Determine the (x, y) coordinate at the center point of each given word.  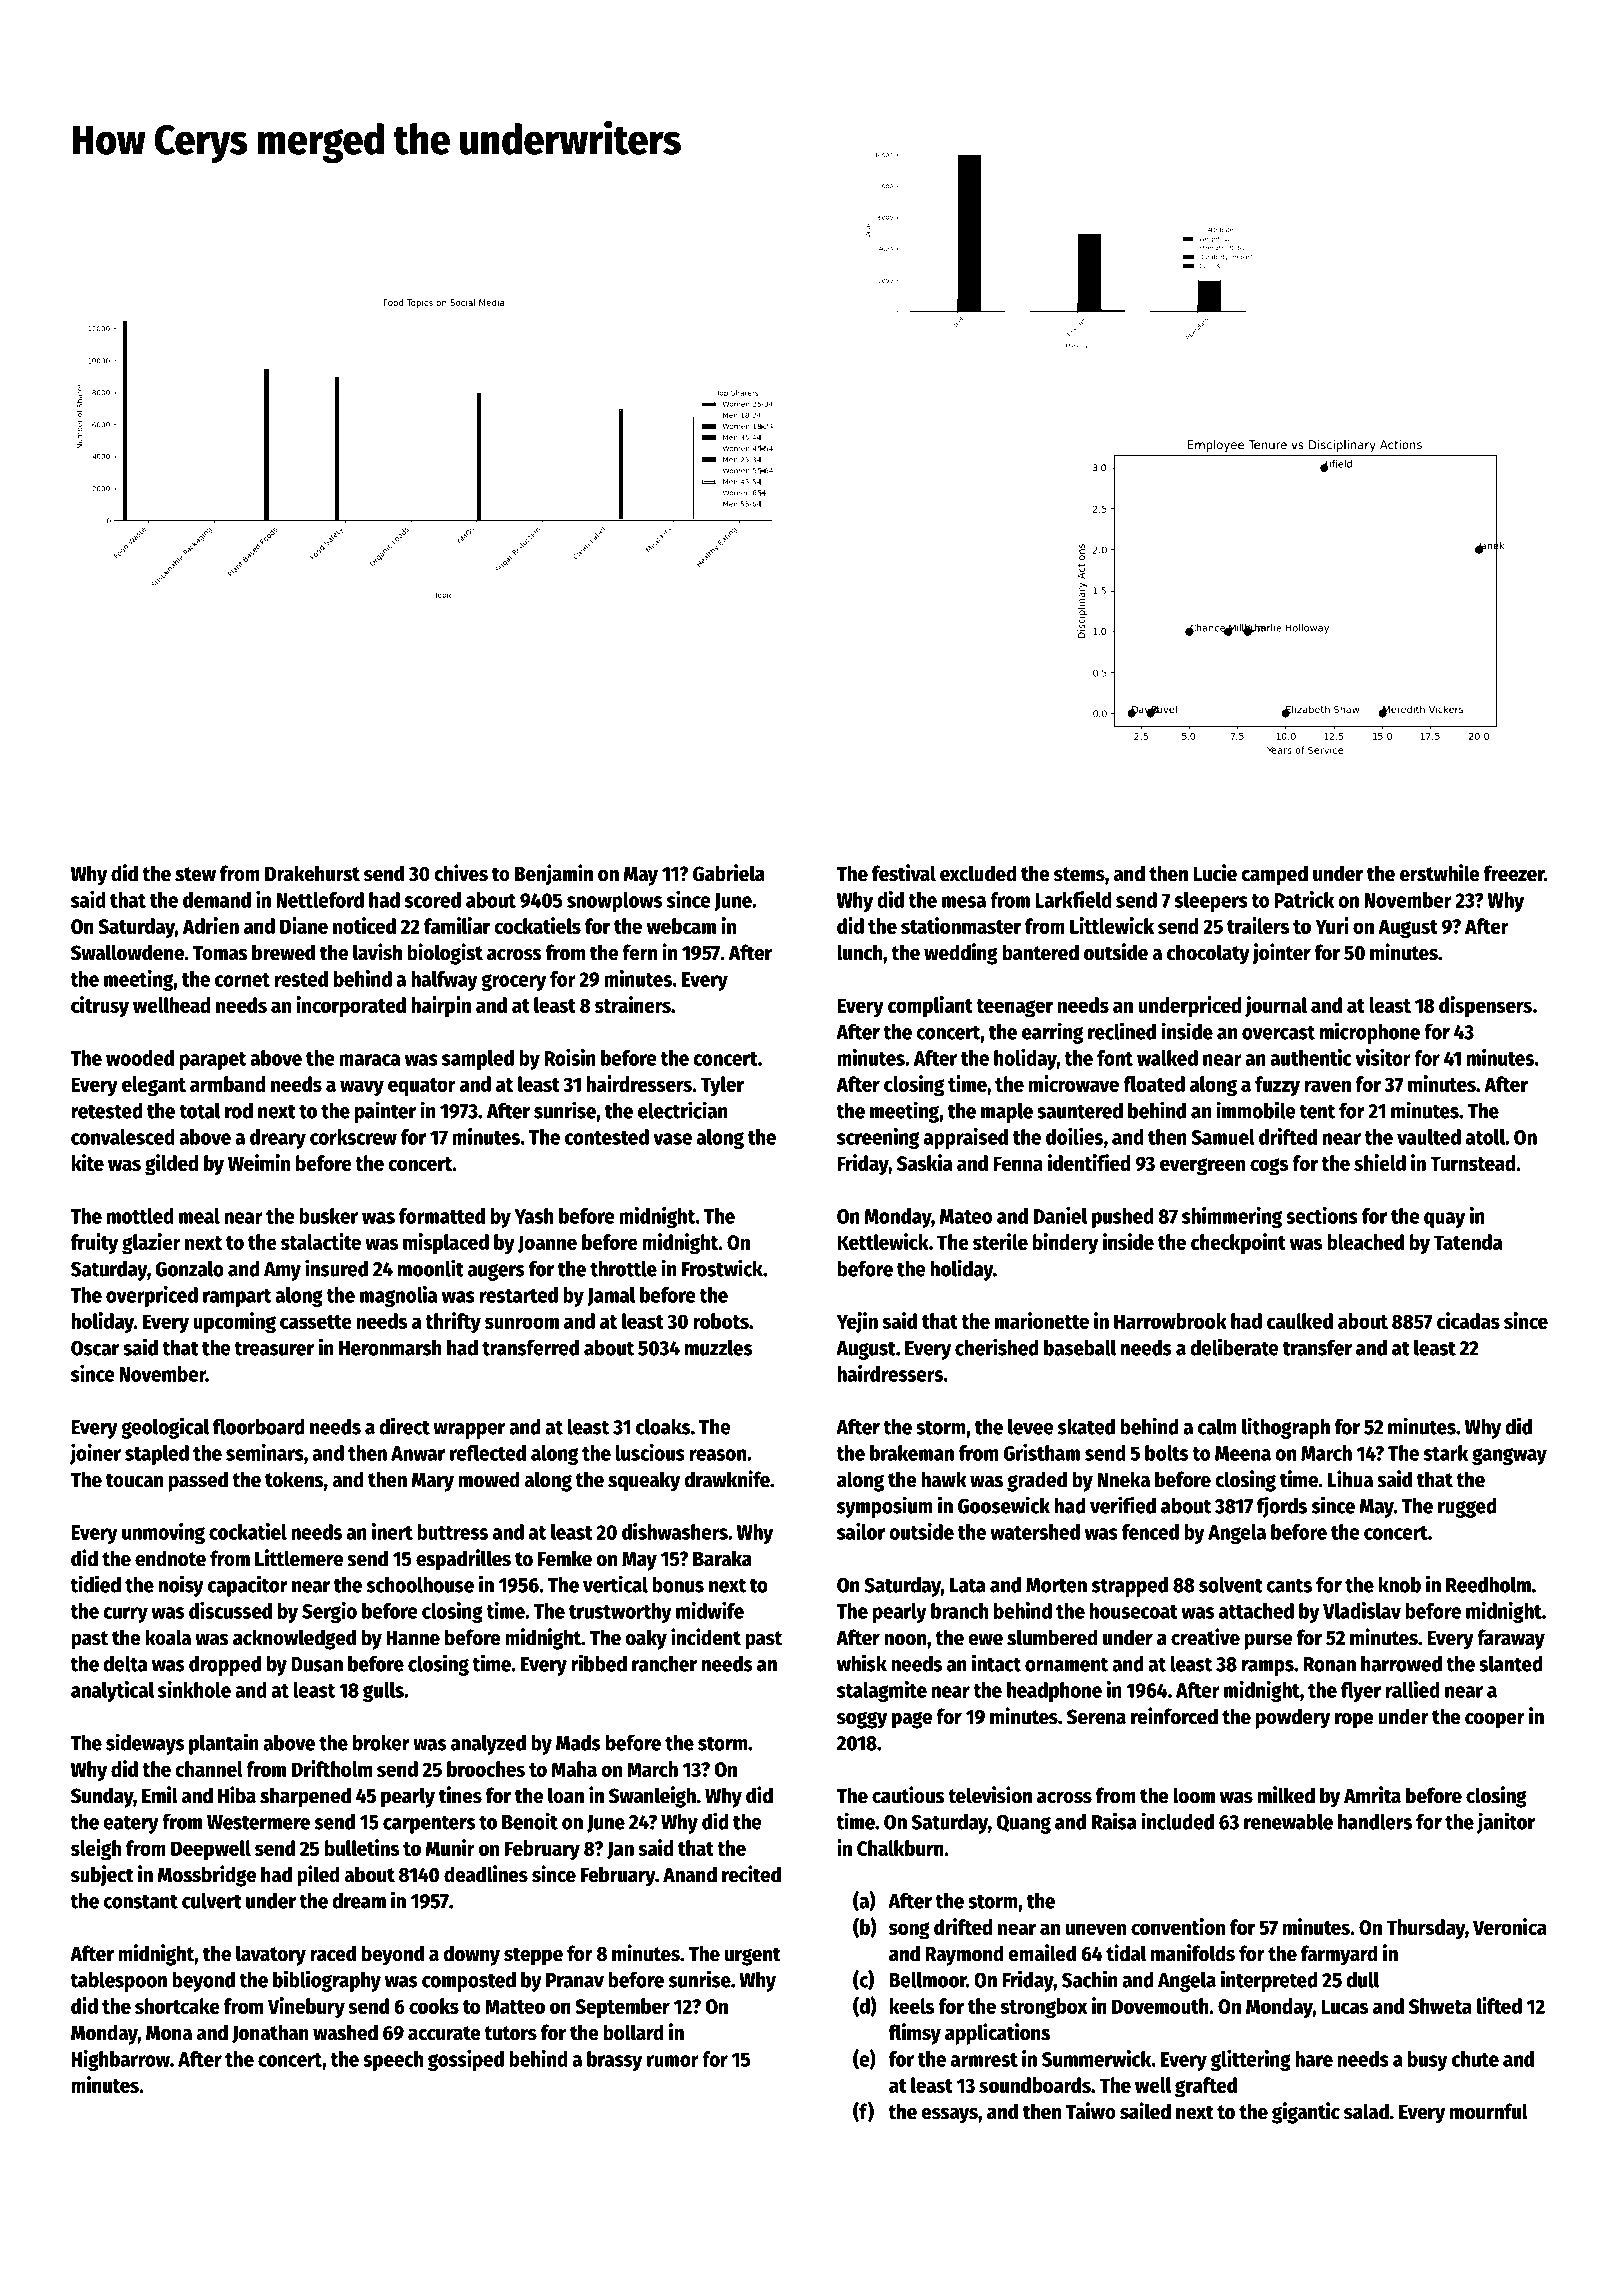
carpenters (429, 1824)
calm (1217, 1427)
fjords (1282, 1507)
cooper (1495, 1721)
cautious (908, 1795)
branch (959, 1611)
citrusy (100, 1007)
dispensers (1485, 1006)
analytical (112, 1691)
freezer (1514, 873)
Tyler (722, 1086)
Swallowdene (127, 952)
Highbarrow (120, 2060)
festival (904, 873)
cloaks (663, 1427)
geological (165, 1428)
